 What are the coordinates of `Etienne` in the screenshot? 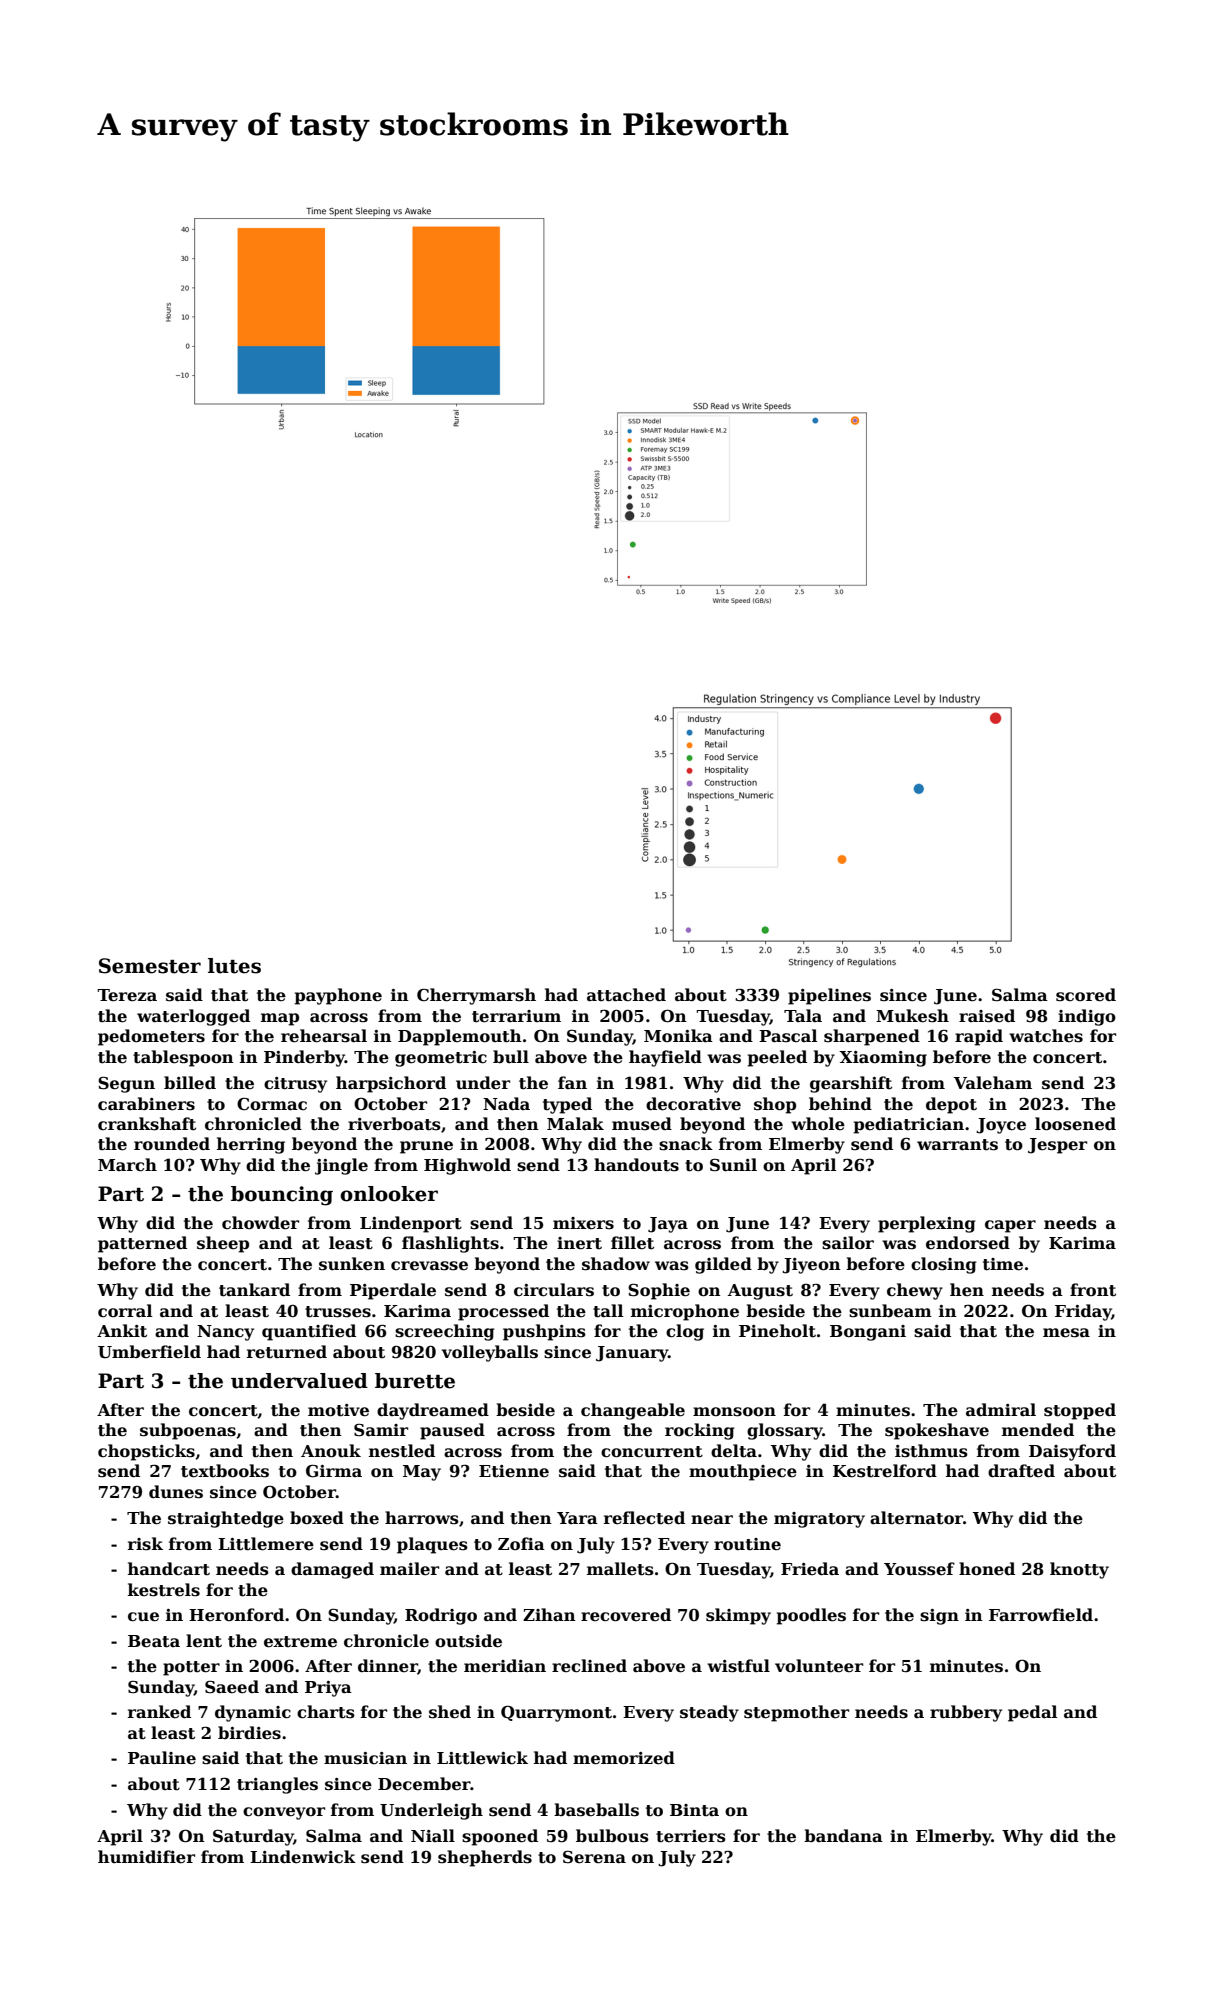 It's located at (514, 1471).
